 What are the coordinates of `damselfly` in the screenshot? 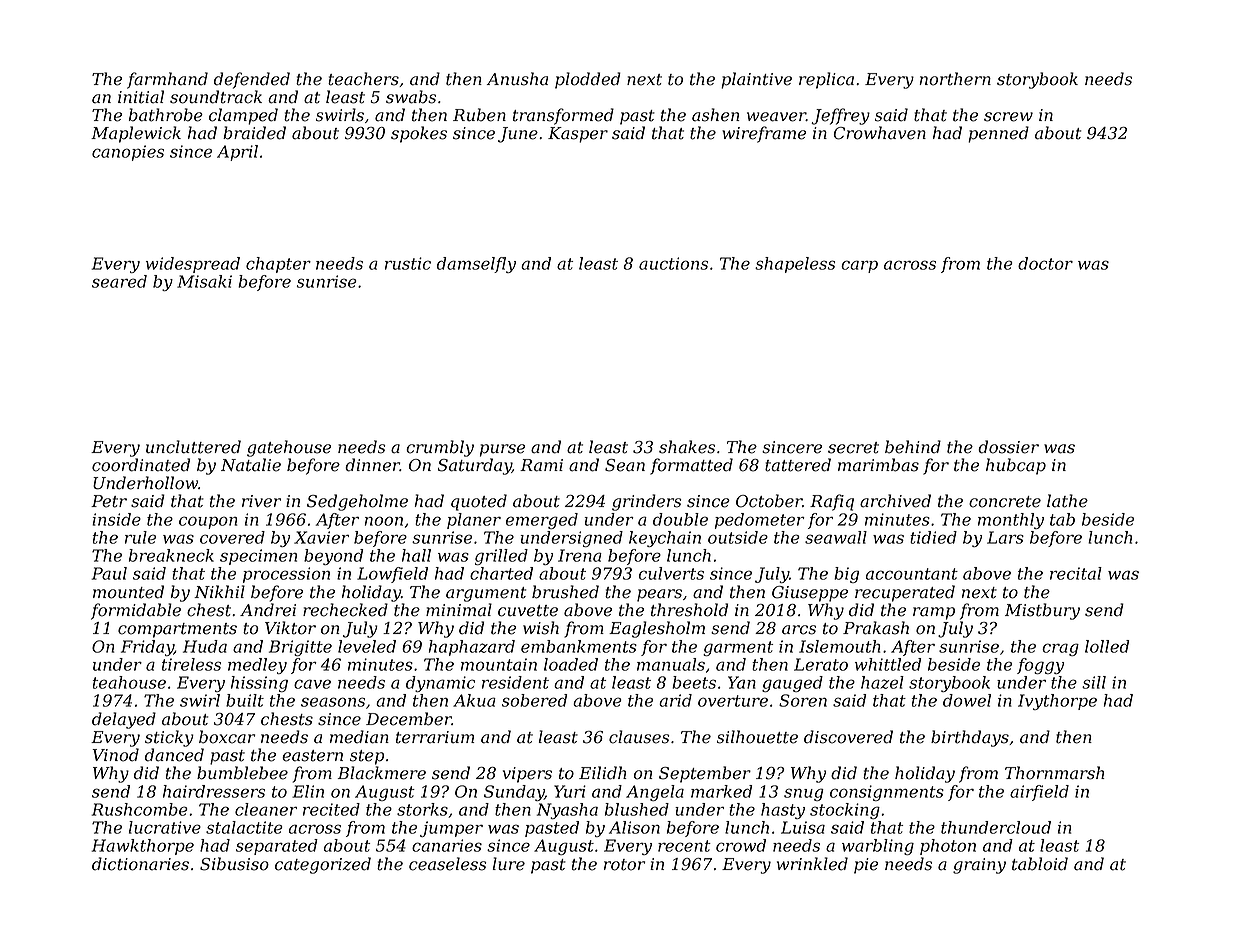 It's located at (476, 265).
